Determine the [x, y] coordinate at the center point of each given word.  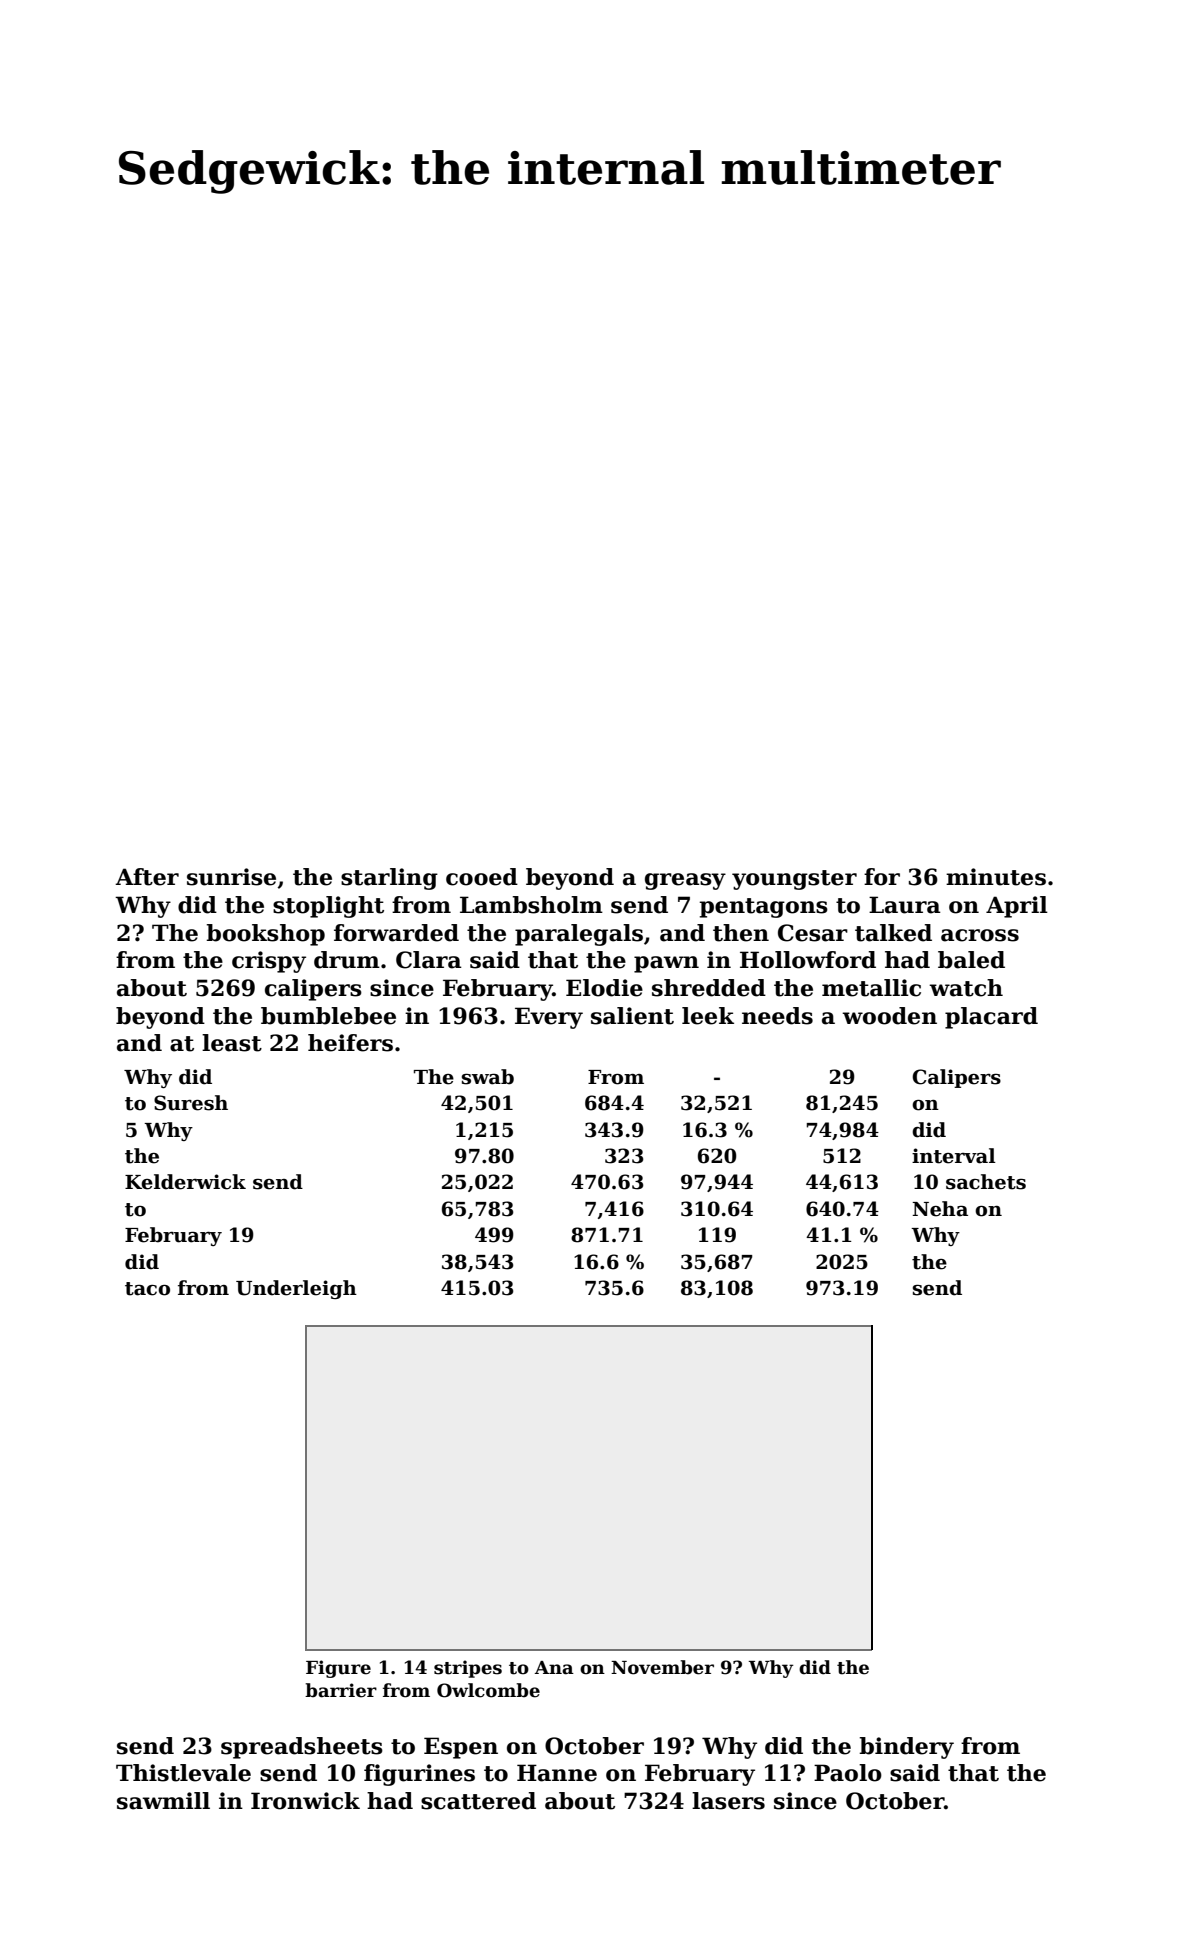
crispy [269, 962]
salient [632, 1016]
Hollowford [808, 960]
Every [549, 1018]
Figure [338, 1669]
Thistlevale [183, 1773]
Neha [940, 1209]
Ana [554, 1668]
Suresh [191, 1103]
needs [777, 1016]
